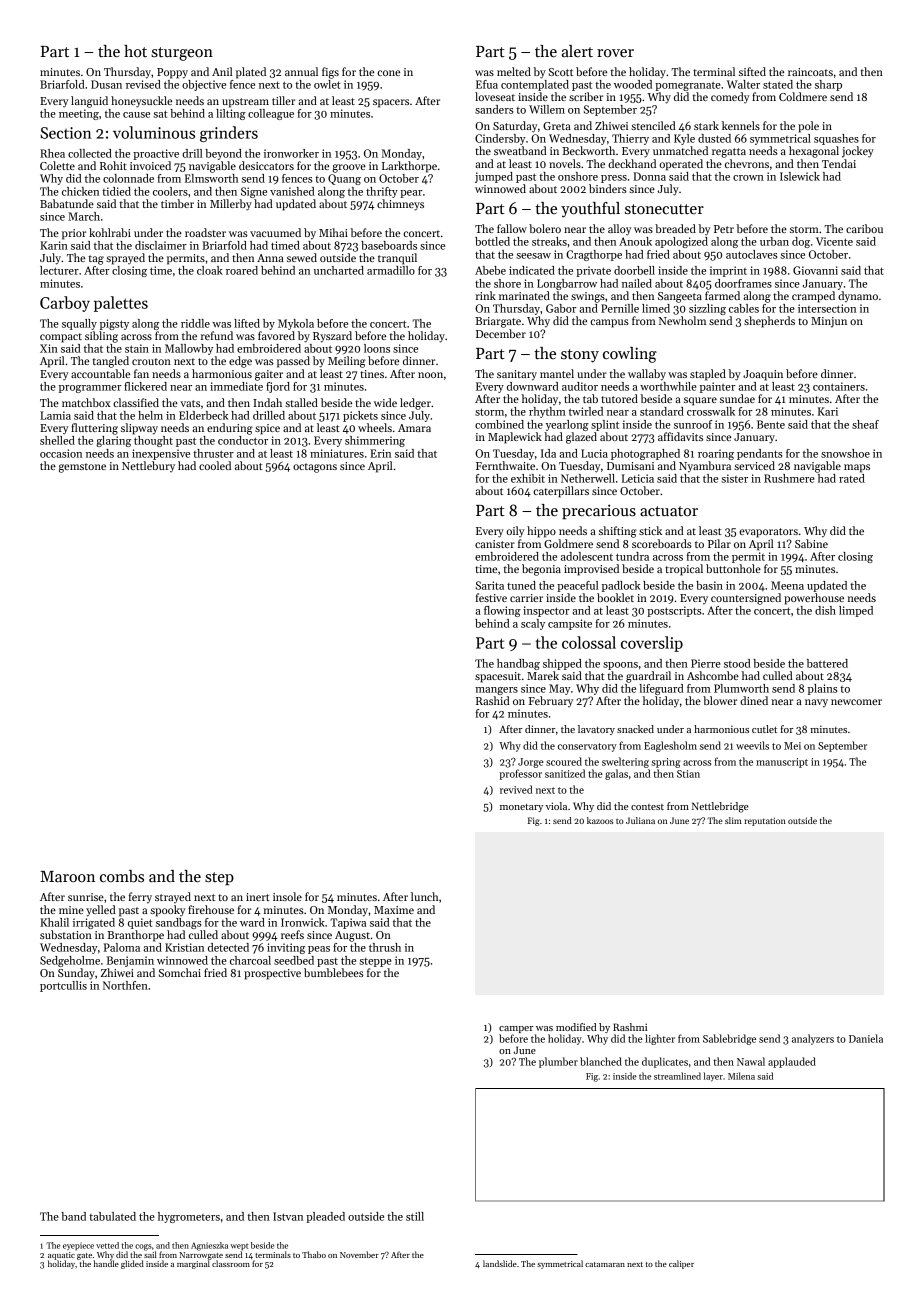 The height and width of the screenshot is (1308, 924). I want to click on spoons, so click(620, 666).
